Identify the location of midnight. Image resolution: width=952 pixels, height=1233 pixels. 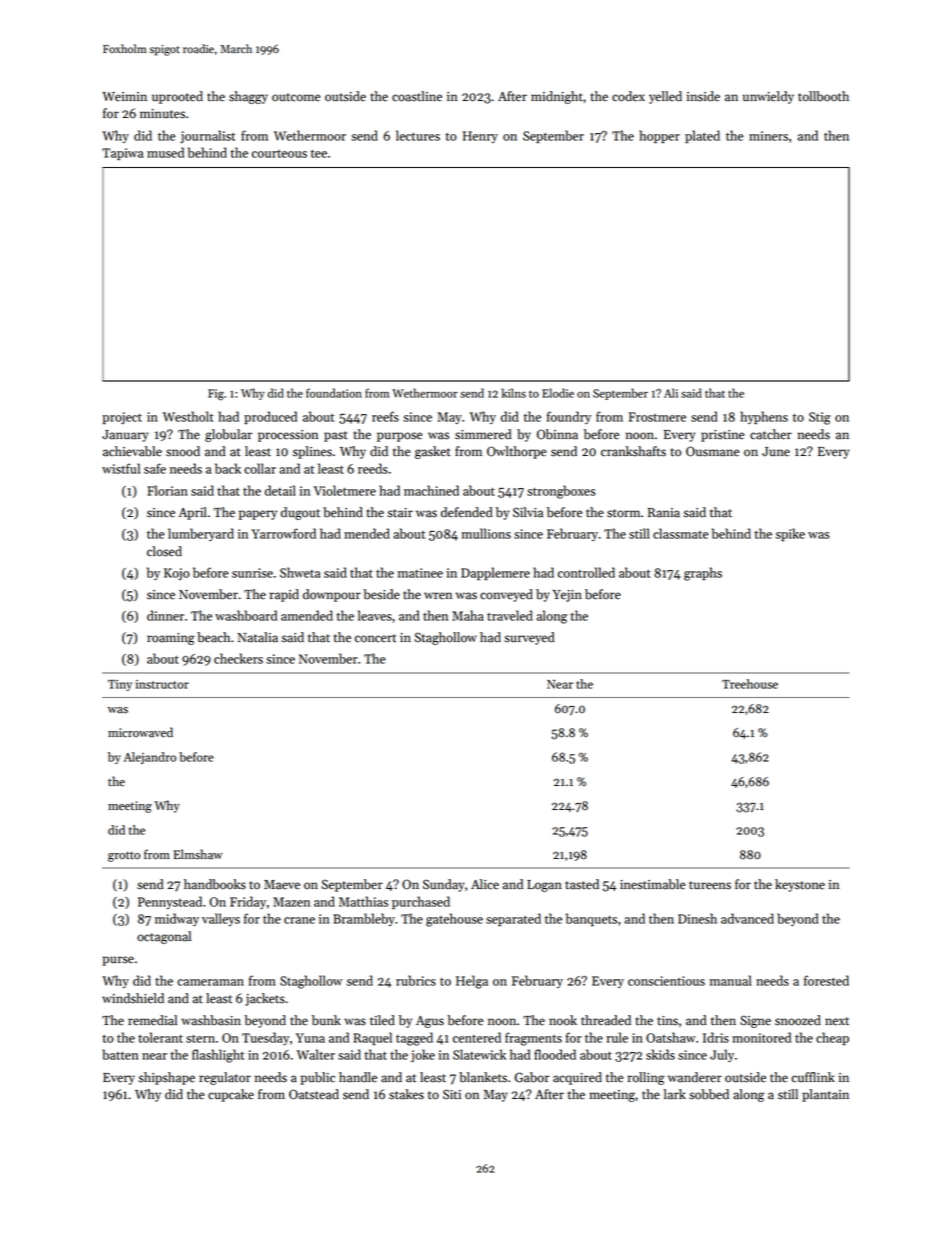
(557, 97).
